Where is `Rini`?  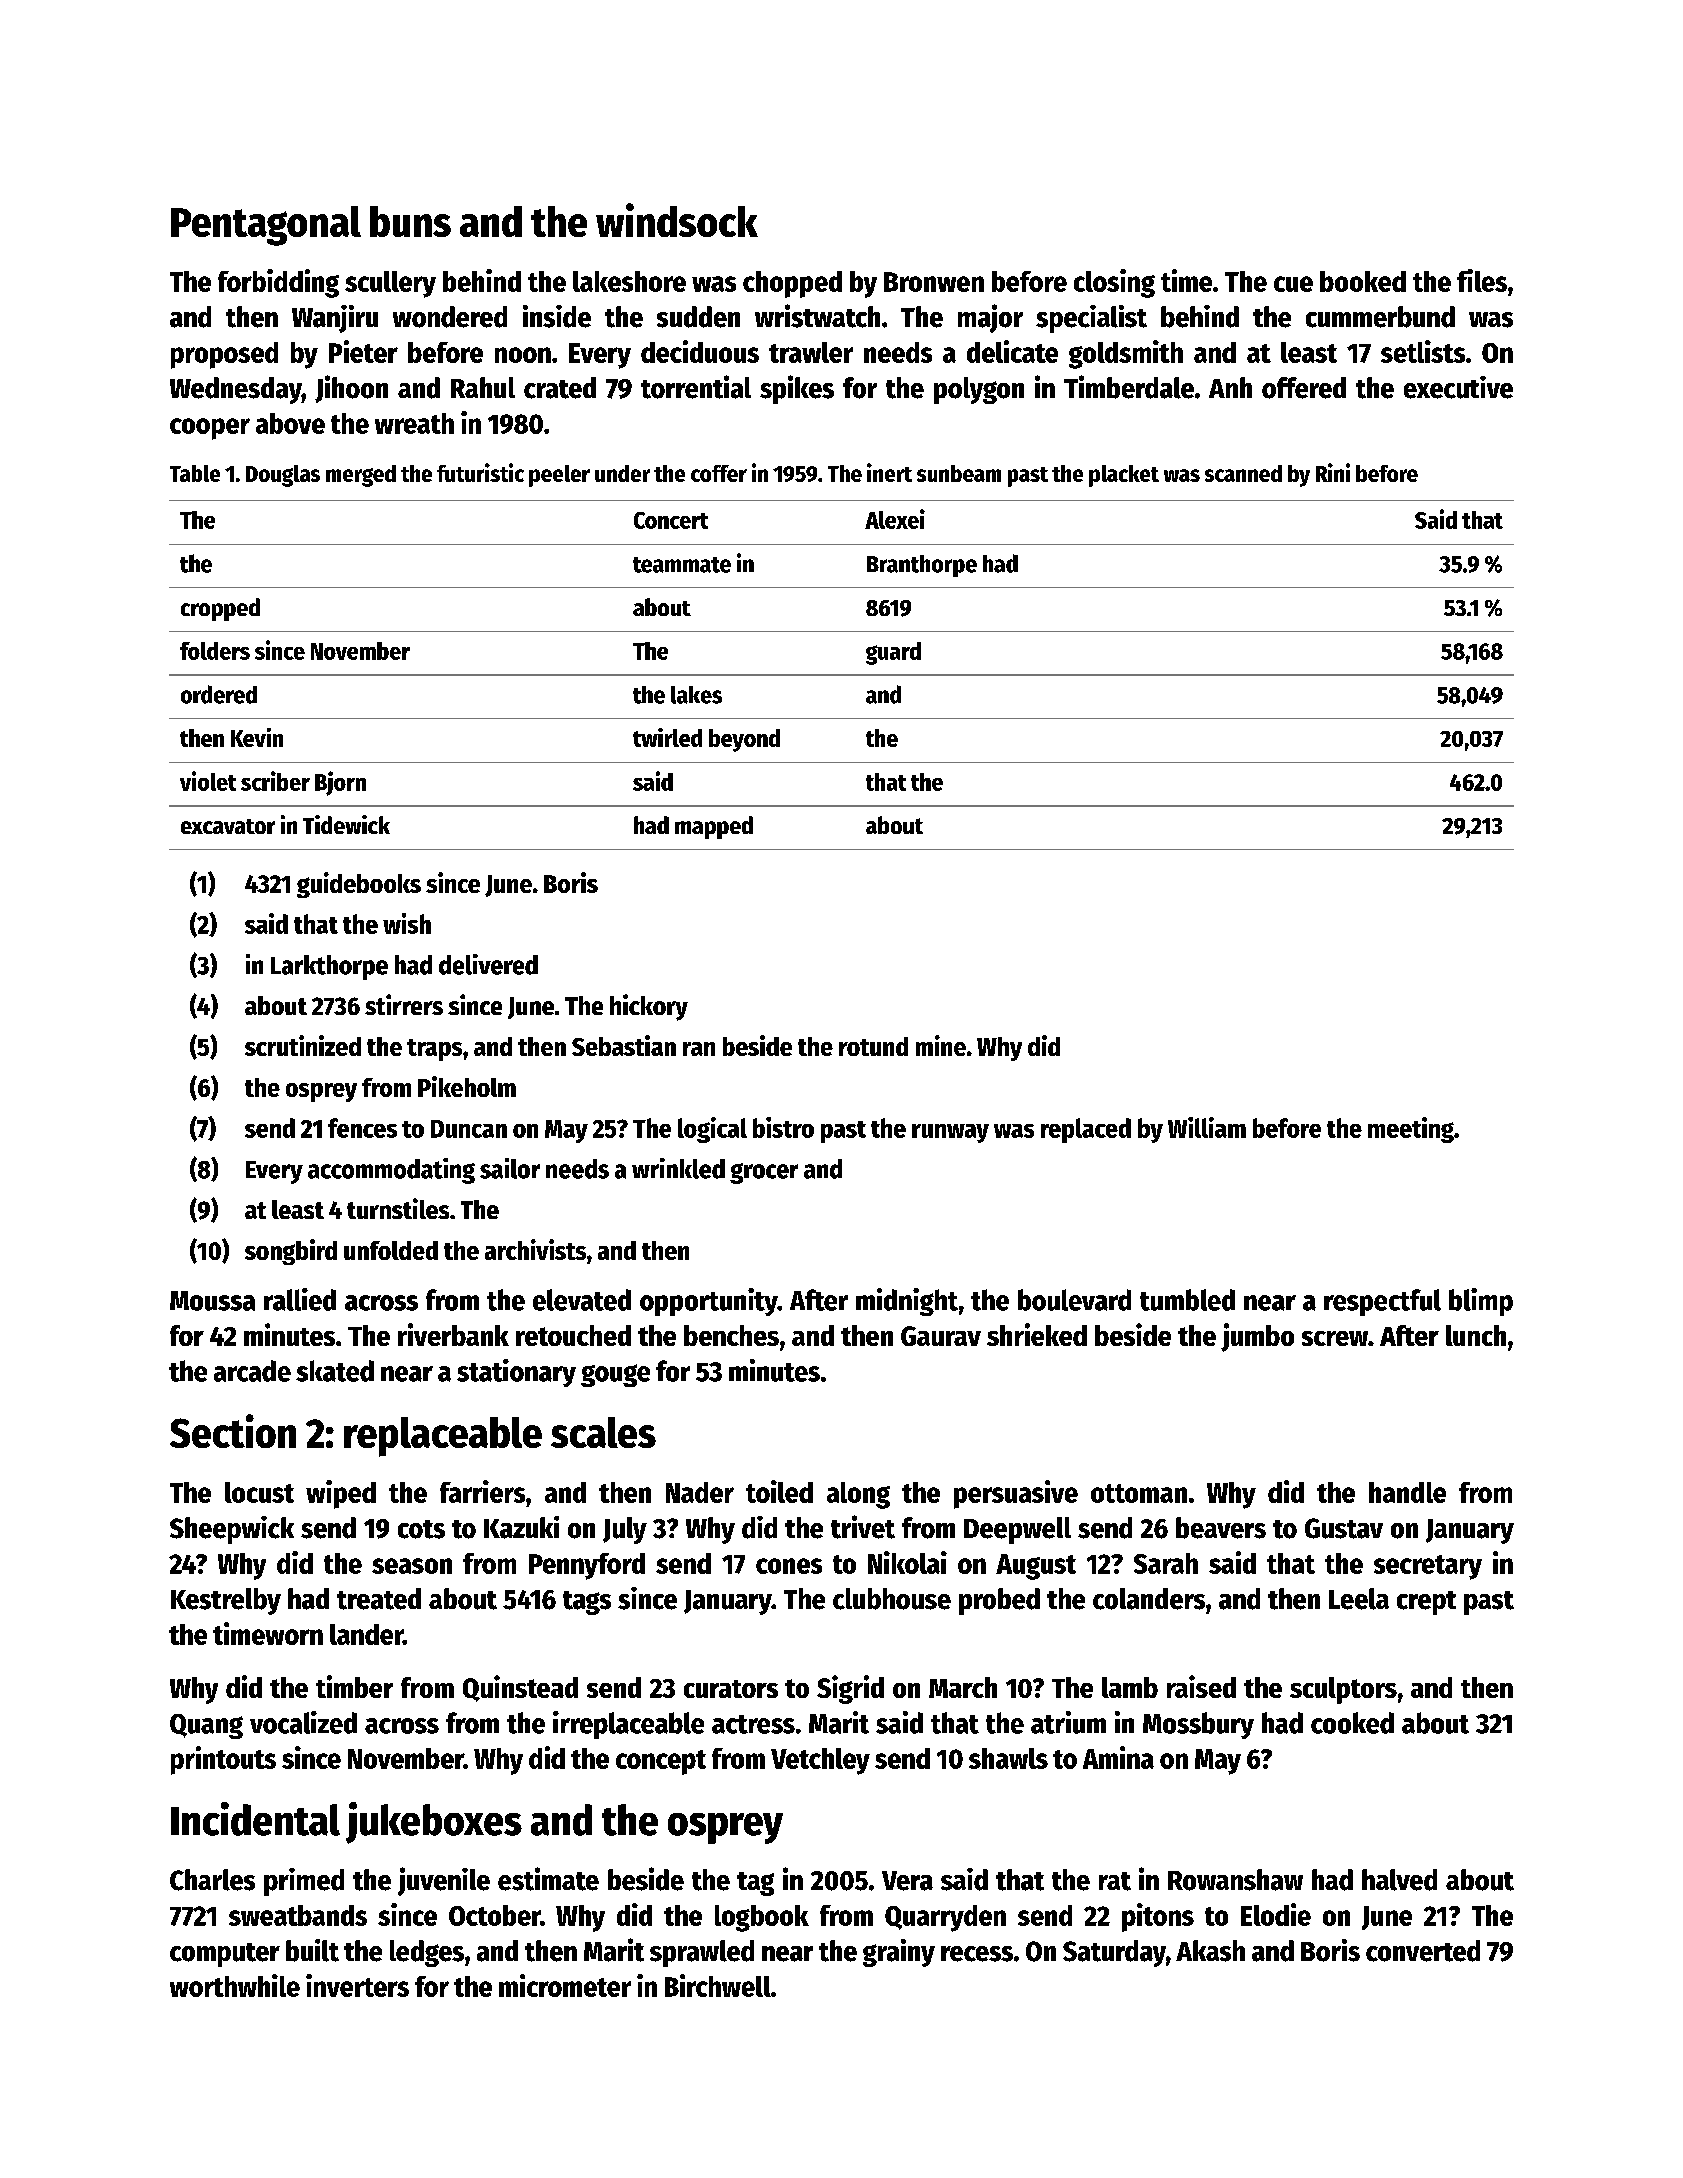
Rini is located at coordinates (1333, 472).
